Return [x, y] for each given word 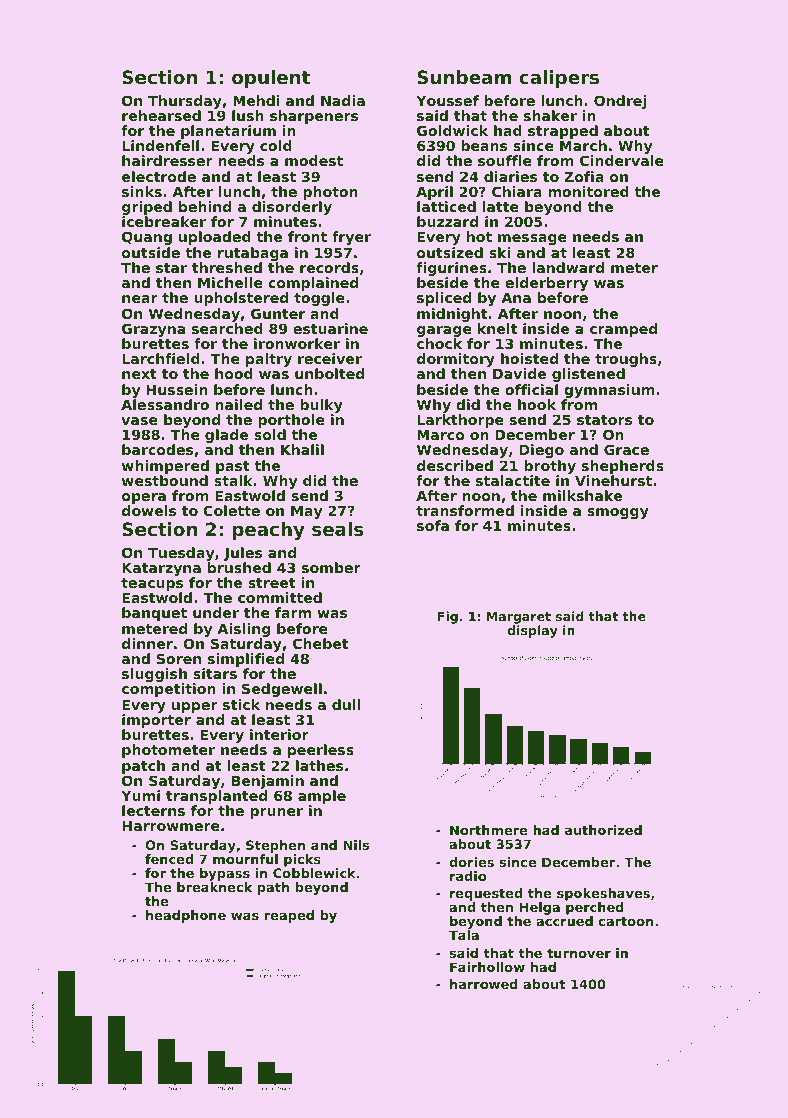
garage [444, 331]
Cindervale [622, 160]
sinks [142, 191]
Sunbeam [464, 77]
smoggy [618, 513]
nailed [238, 404]
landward [568, 267]
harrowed [484, 984]
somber [331, 567]
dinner [147, 643]
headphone [186, 916]
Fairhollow [487, 967]
